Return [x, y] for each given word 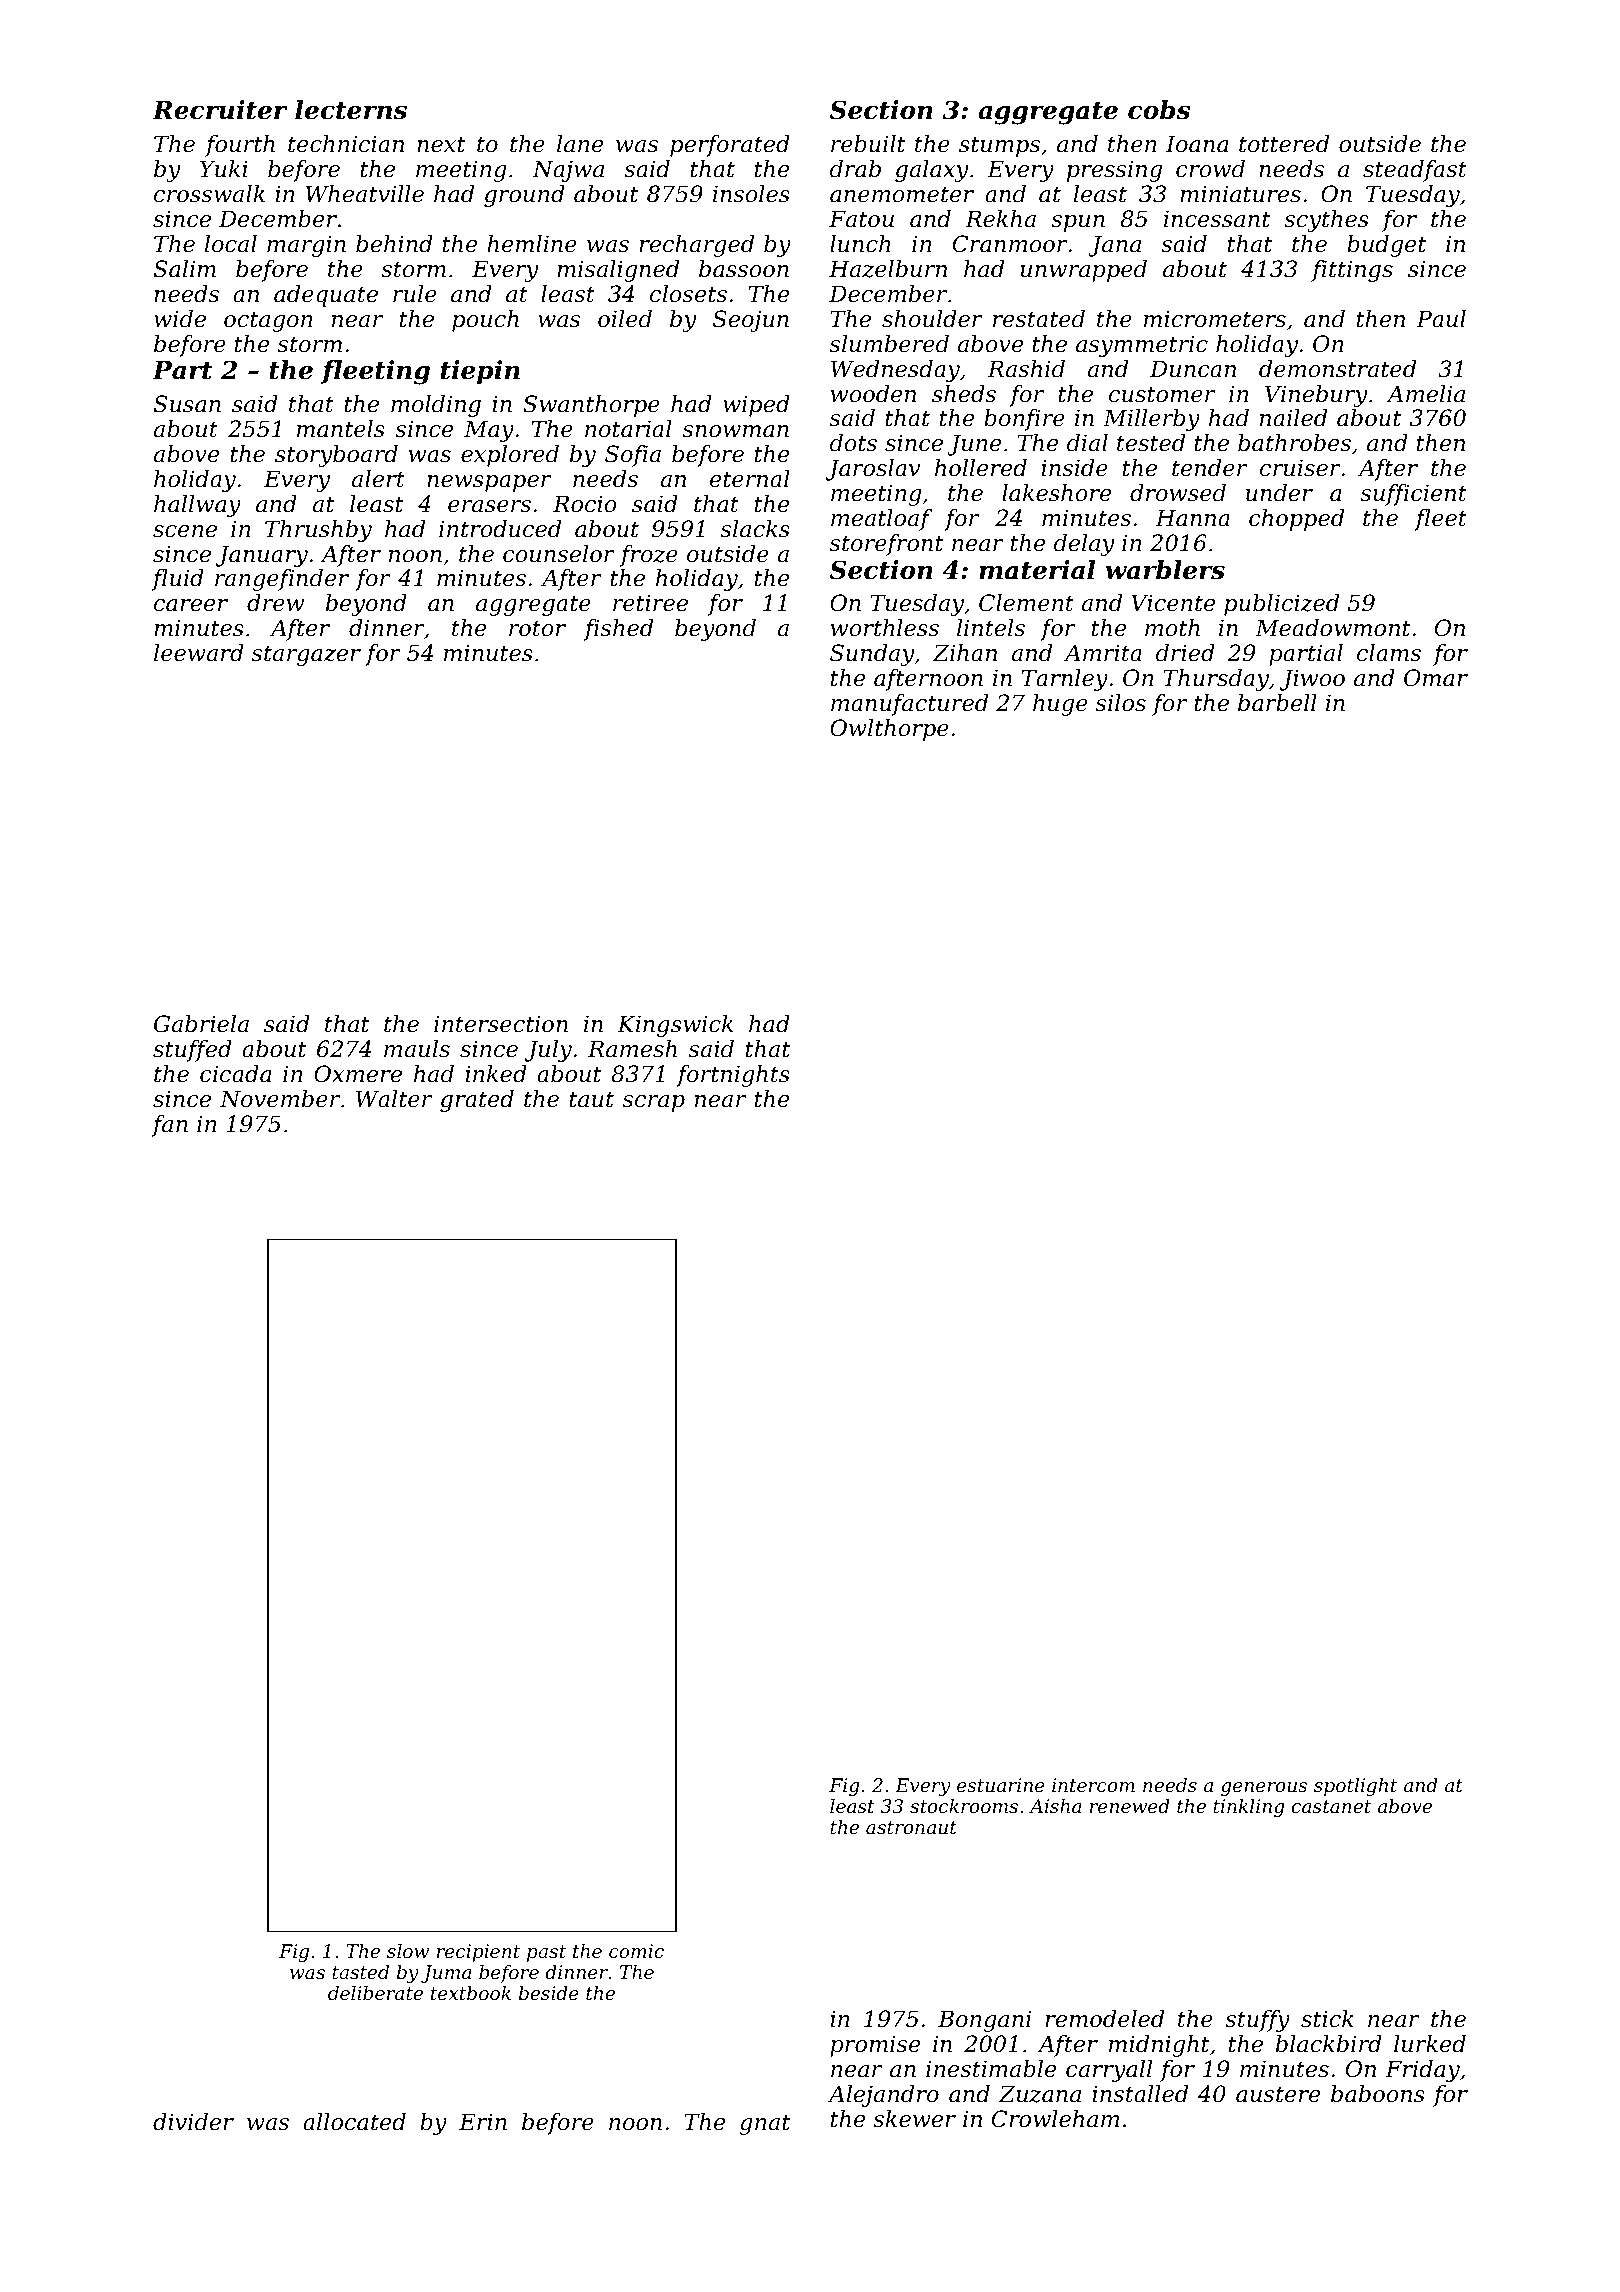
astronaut [911, 1827]
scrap [654, 1103]
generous [1264, 1789]
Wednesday [895, 371]
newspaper [489, 483]
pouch [485, 321]
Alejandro [883, 2096]
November [280, 1099]
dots [853, 443]
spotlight [1355, 1787]
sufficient [1414, 495]
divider [193, 2122]
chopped [1296, 520]
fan [170, 1126]
